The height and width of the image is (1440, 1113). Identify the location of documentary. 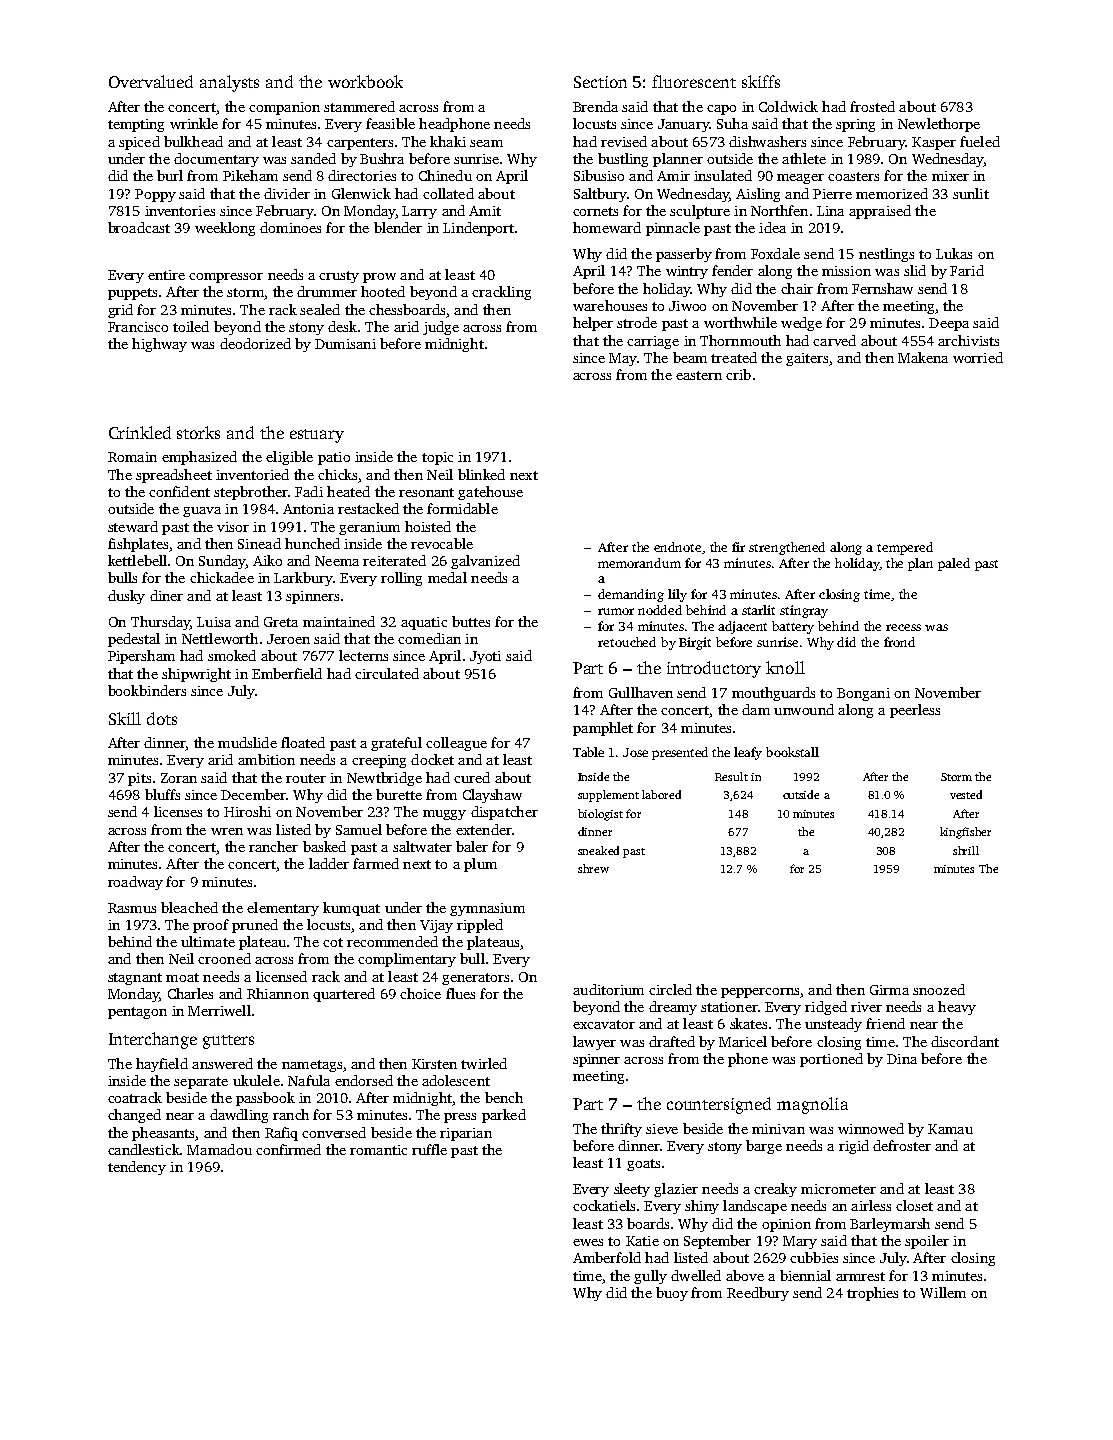
(216, 160).
